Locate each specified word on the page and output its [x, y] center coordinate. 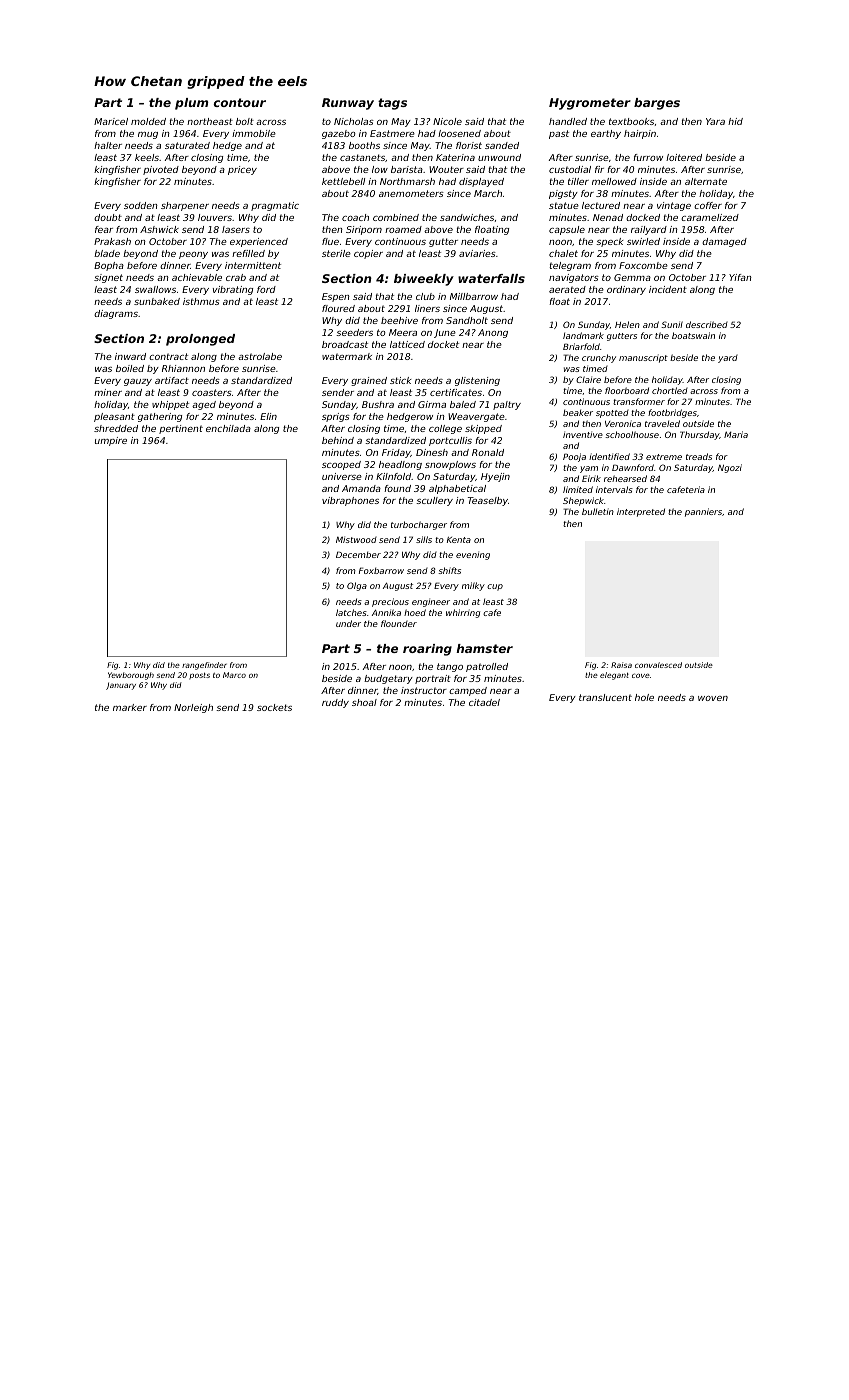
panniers [703, 512]
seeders [354, 332]
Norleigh [193, 708]
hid [735, 121]
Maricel [111, 121]
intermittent [253, 265]
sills [424, 539]
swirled [643, 241]
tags [392, 104]
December [358, 554]
